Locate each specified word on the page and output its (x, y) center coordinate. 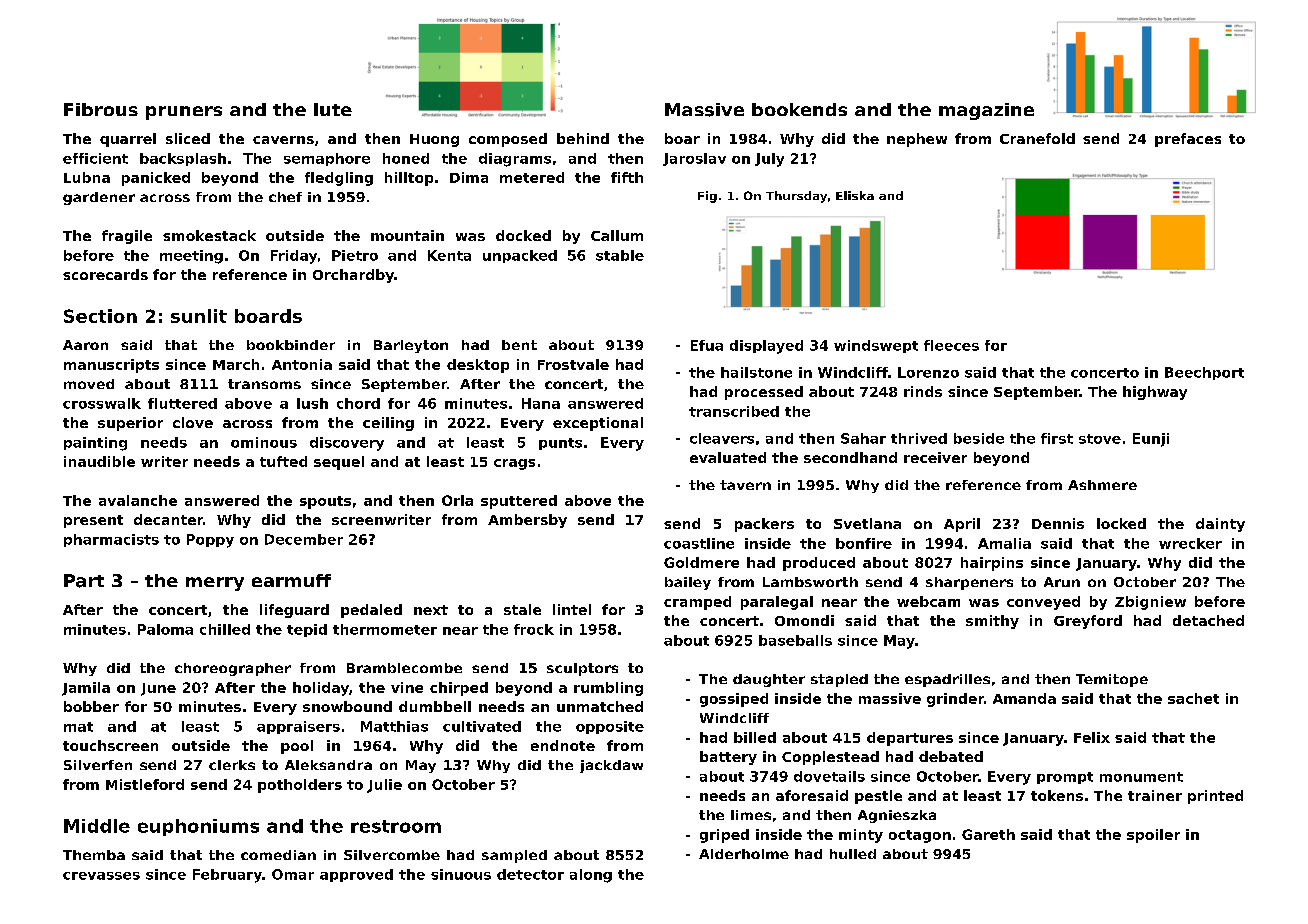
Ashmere (1102, 485)
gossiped (734, 700)
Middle (97, 826)
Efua (707, 345)
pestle (878, 797)
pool (297, 747)
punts (560, 444)
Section (100, 316)
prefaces (1188, 140)
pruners (184, 113)
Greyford (1088, 622)
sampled (514, 856)
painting (95, 444)
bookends (799, 109)
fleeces (951, 345)
